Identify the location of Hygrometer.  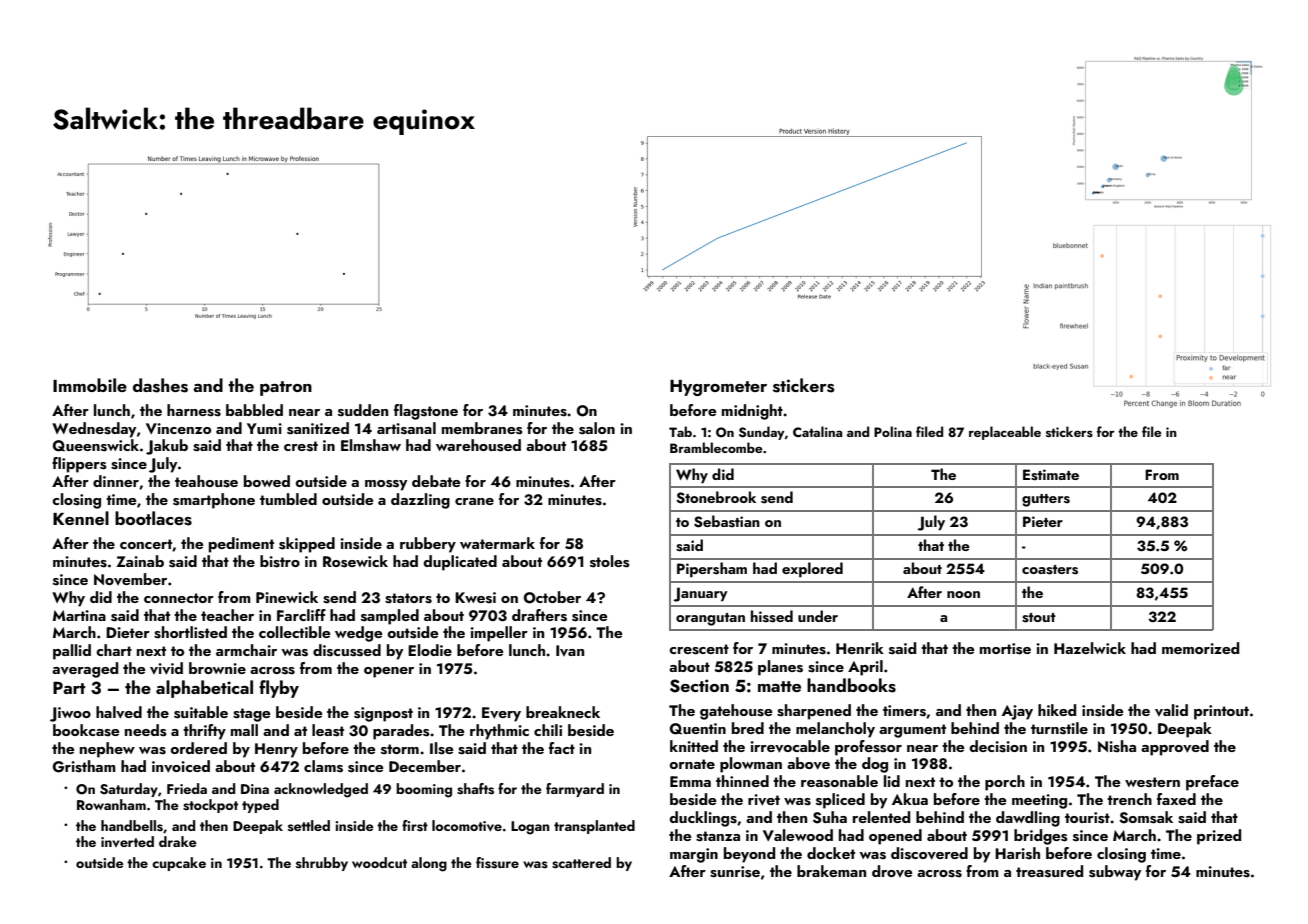
(718, 388).
